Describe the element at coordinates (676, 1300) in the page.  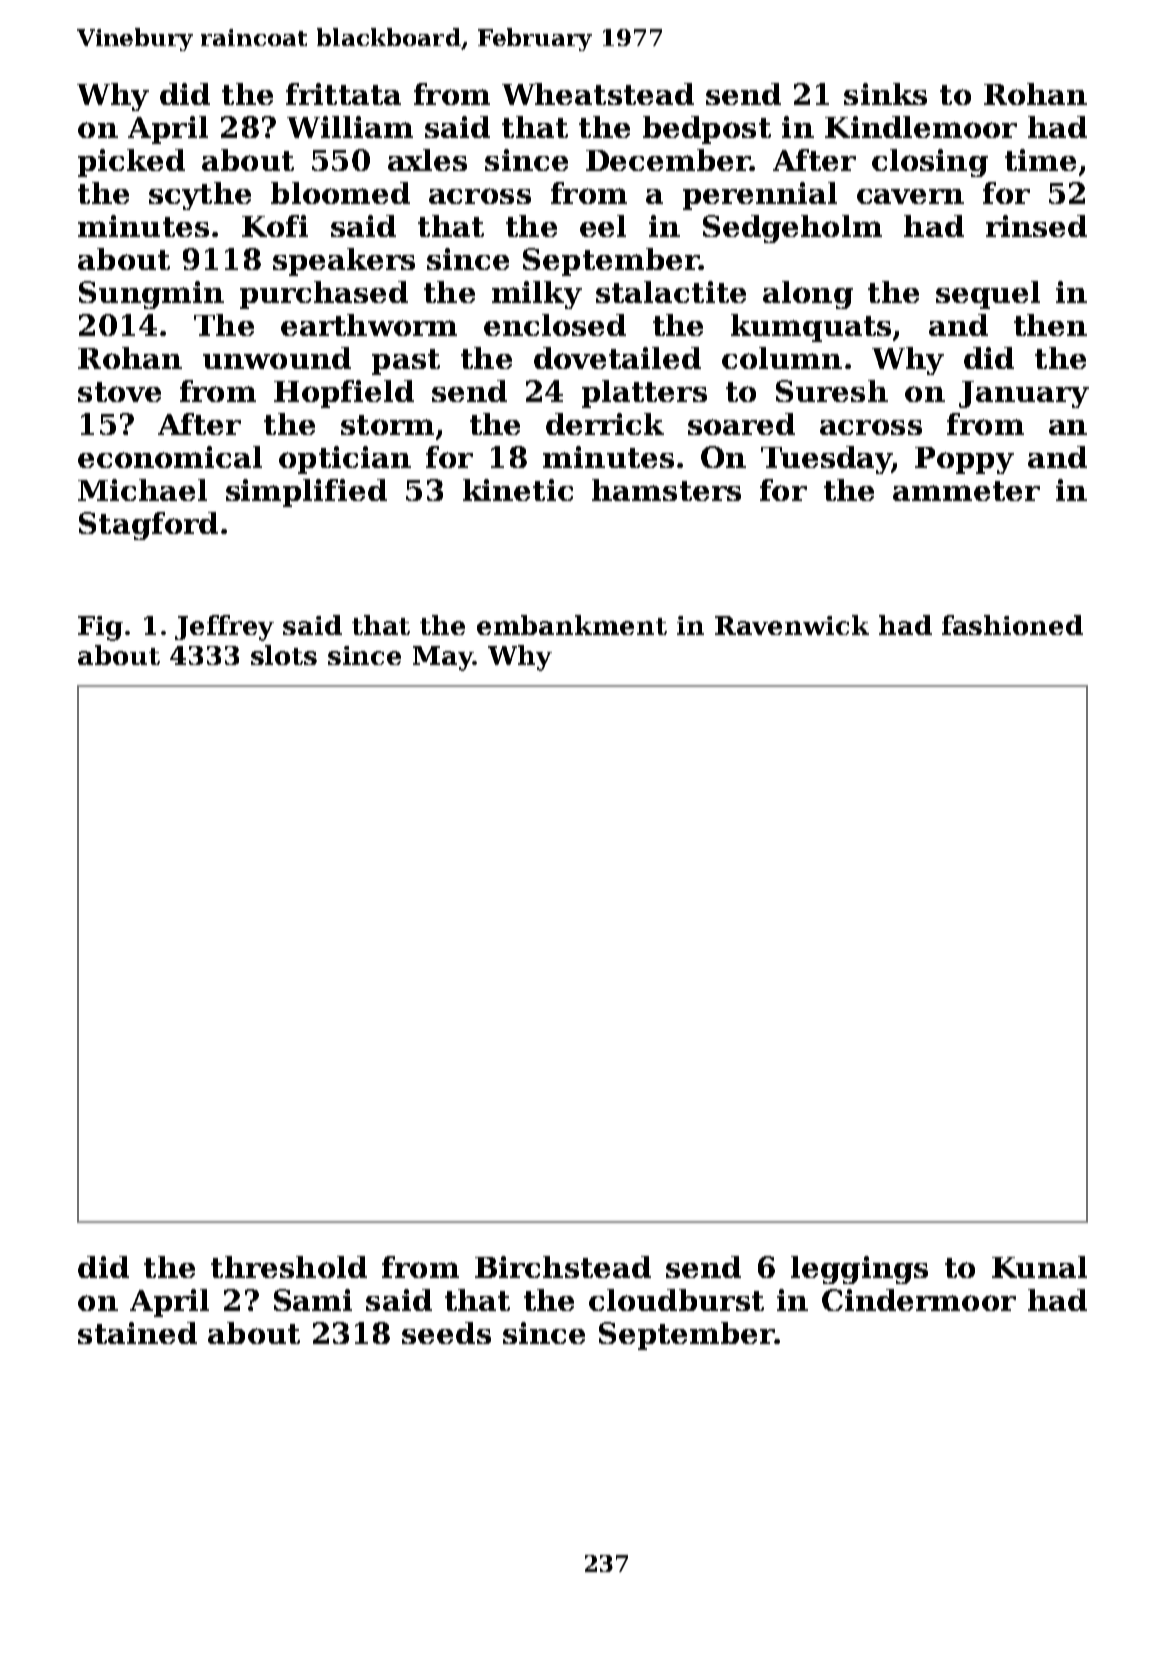
I see `cloudburst` at that location.
